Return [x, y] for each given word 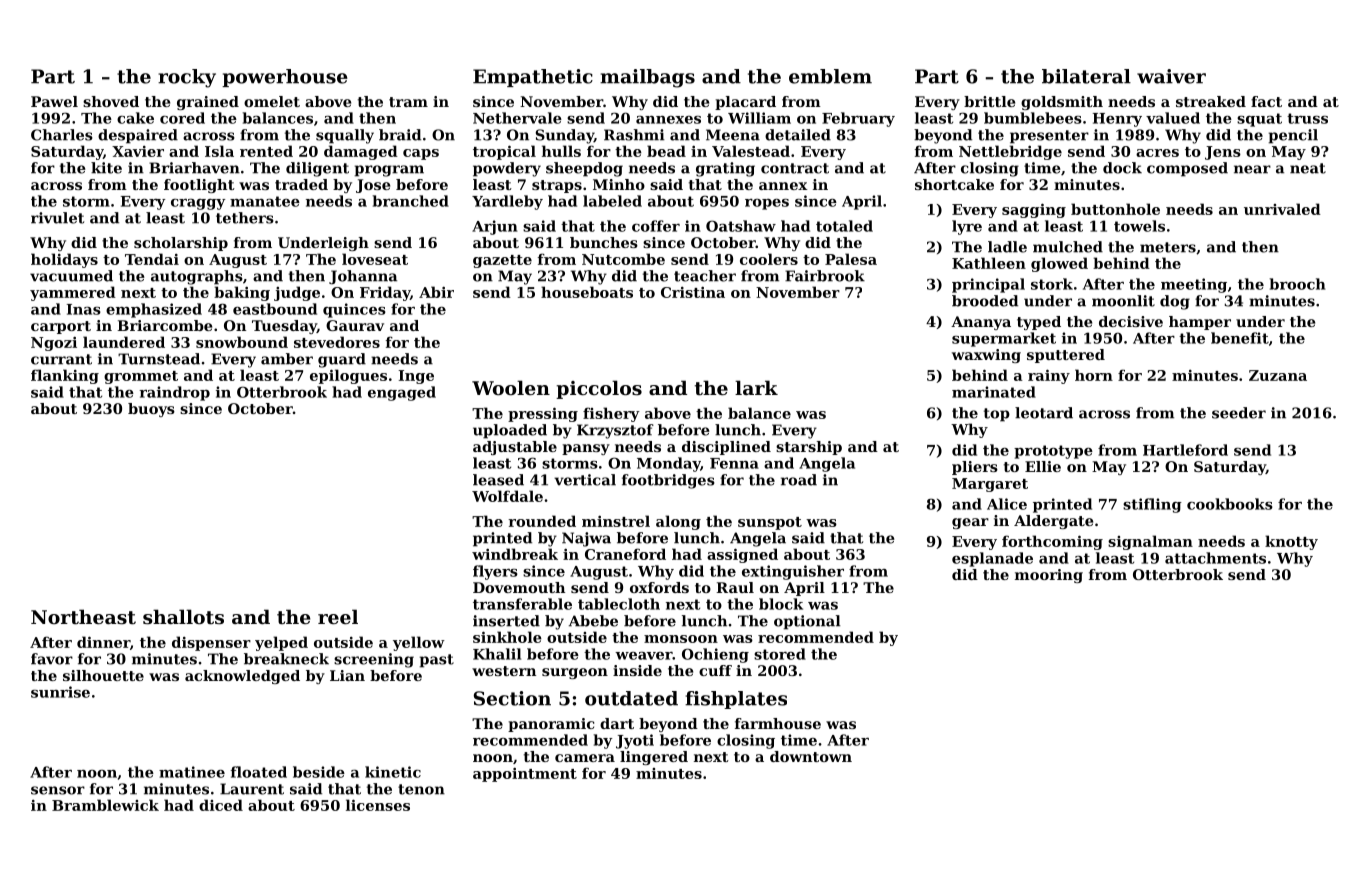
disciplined [726, 448]
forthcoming [1052, 542]
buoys [151, 410]
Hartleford [1185, 450]
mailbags [647, 78]
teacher [705, 276]
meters [1168, 247]
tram [408, 102]
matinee [192, 772]
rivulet [57, 218]
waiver [1171, 76]
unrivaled [1282, 209]
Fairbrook [825, 276]
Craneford [625, 554]
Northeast [83, 617]
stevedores [337, 342]
